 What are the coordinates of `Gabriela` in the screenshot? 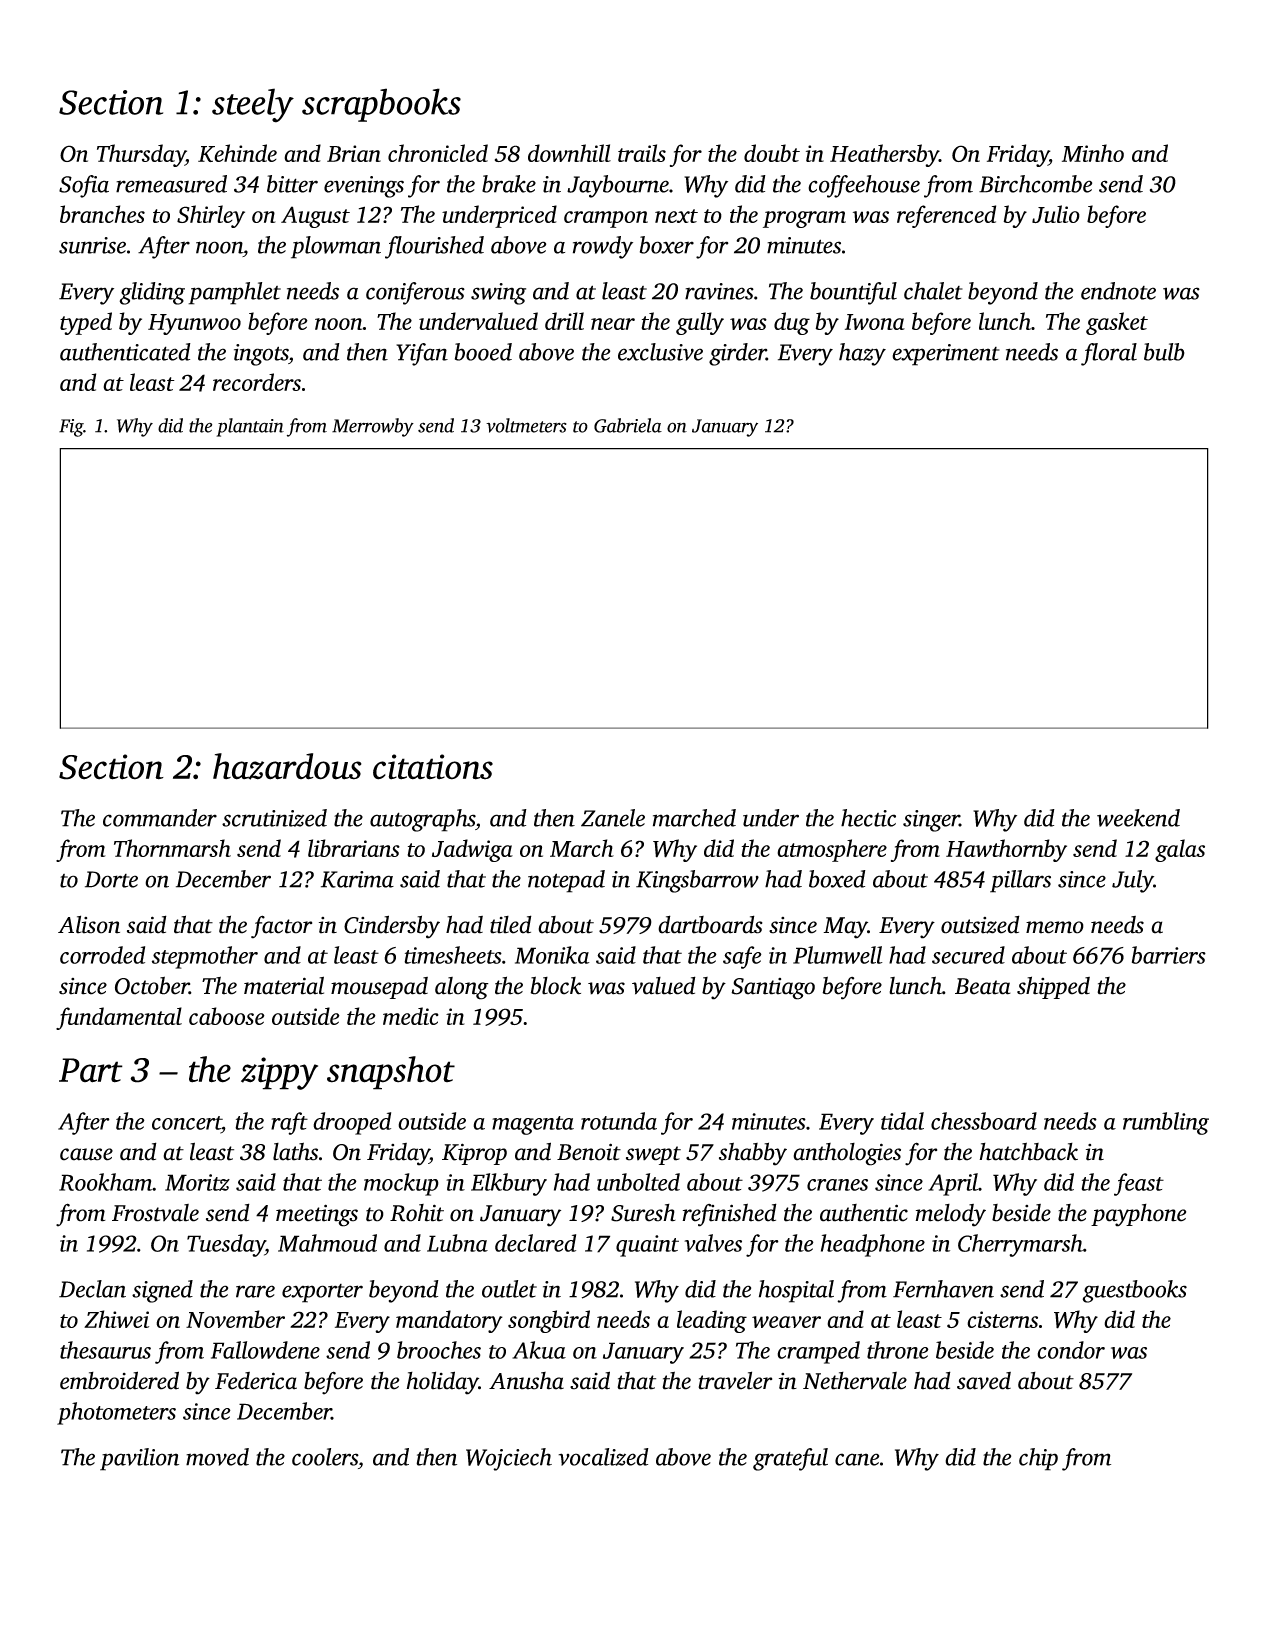 It's located at (628, 425).
